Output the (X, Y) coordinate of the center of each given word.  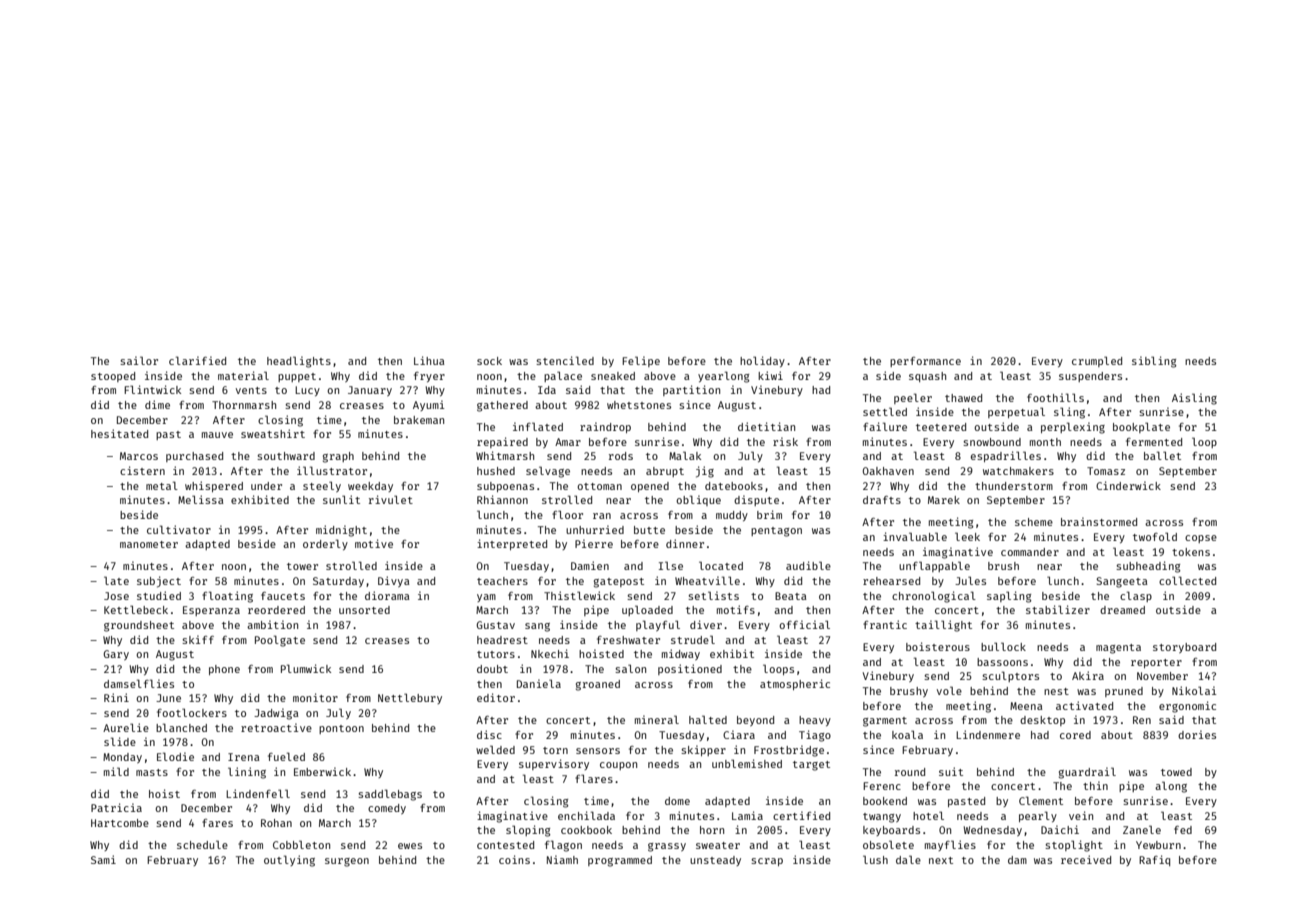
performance (925, 362)
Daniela (539, 683)
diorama (387, 595)
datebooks (734, 486)
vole (949, 690)
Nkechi (550, 653)
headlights (299, 362)
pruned (1124, 692)
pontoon (341, 729)
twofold (1155, 536)
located (721, 565)
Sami (103, 859)
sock (489, 361)
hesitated (119, 433)
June (168, 698)
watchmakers (1018, 471)
